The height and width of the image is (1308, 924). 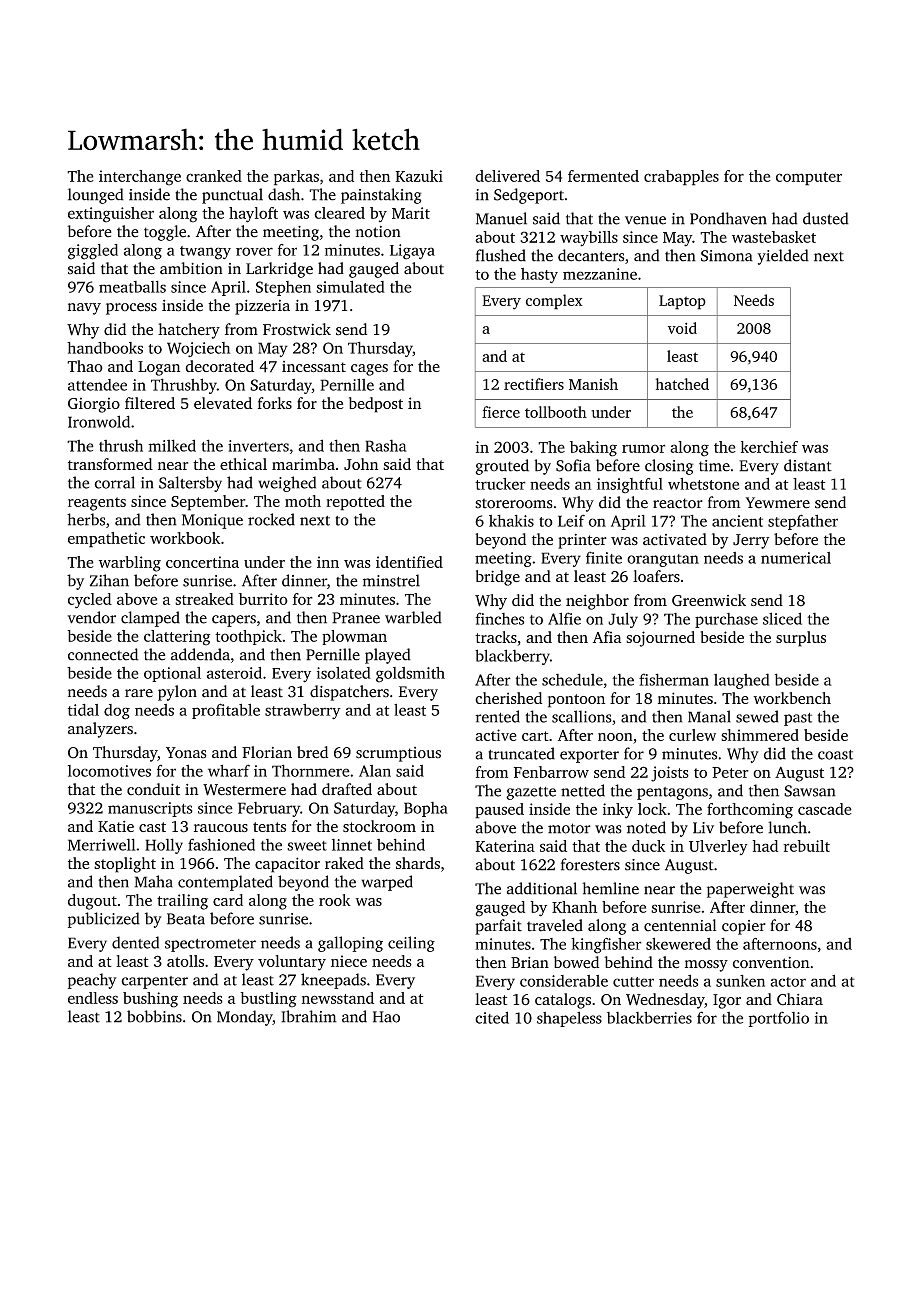 I want to click on distant, so click(x=808, y=465).
